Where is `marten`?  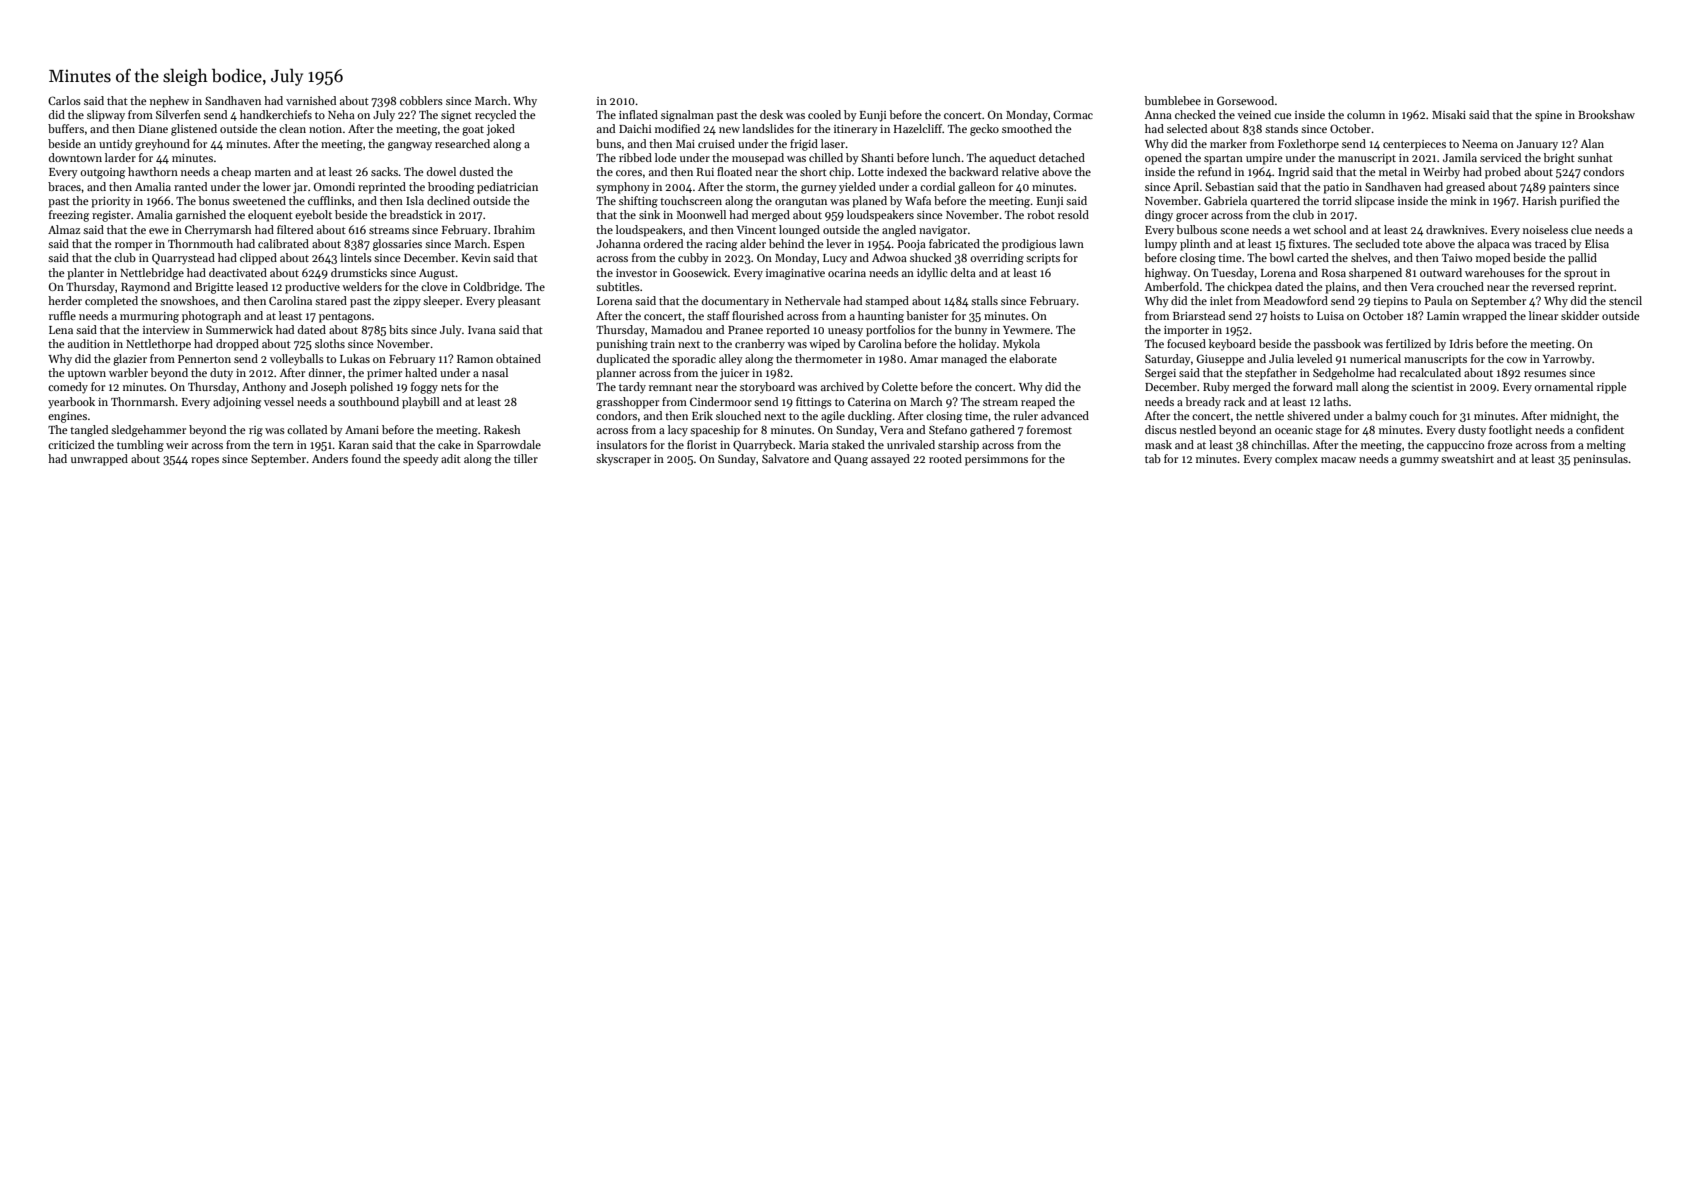
marten is located at coordinates (273, 172).
